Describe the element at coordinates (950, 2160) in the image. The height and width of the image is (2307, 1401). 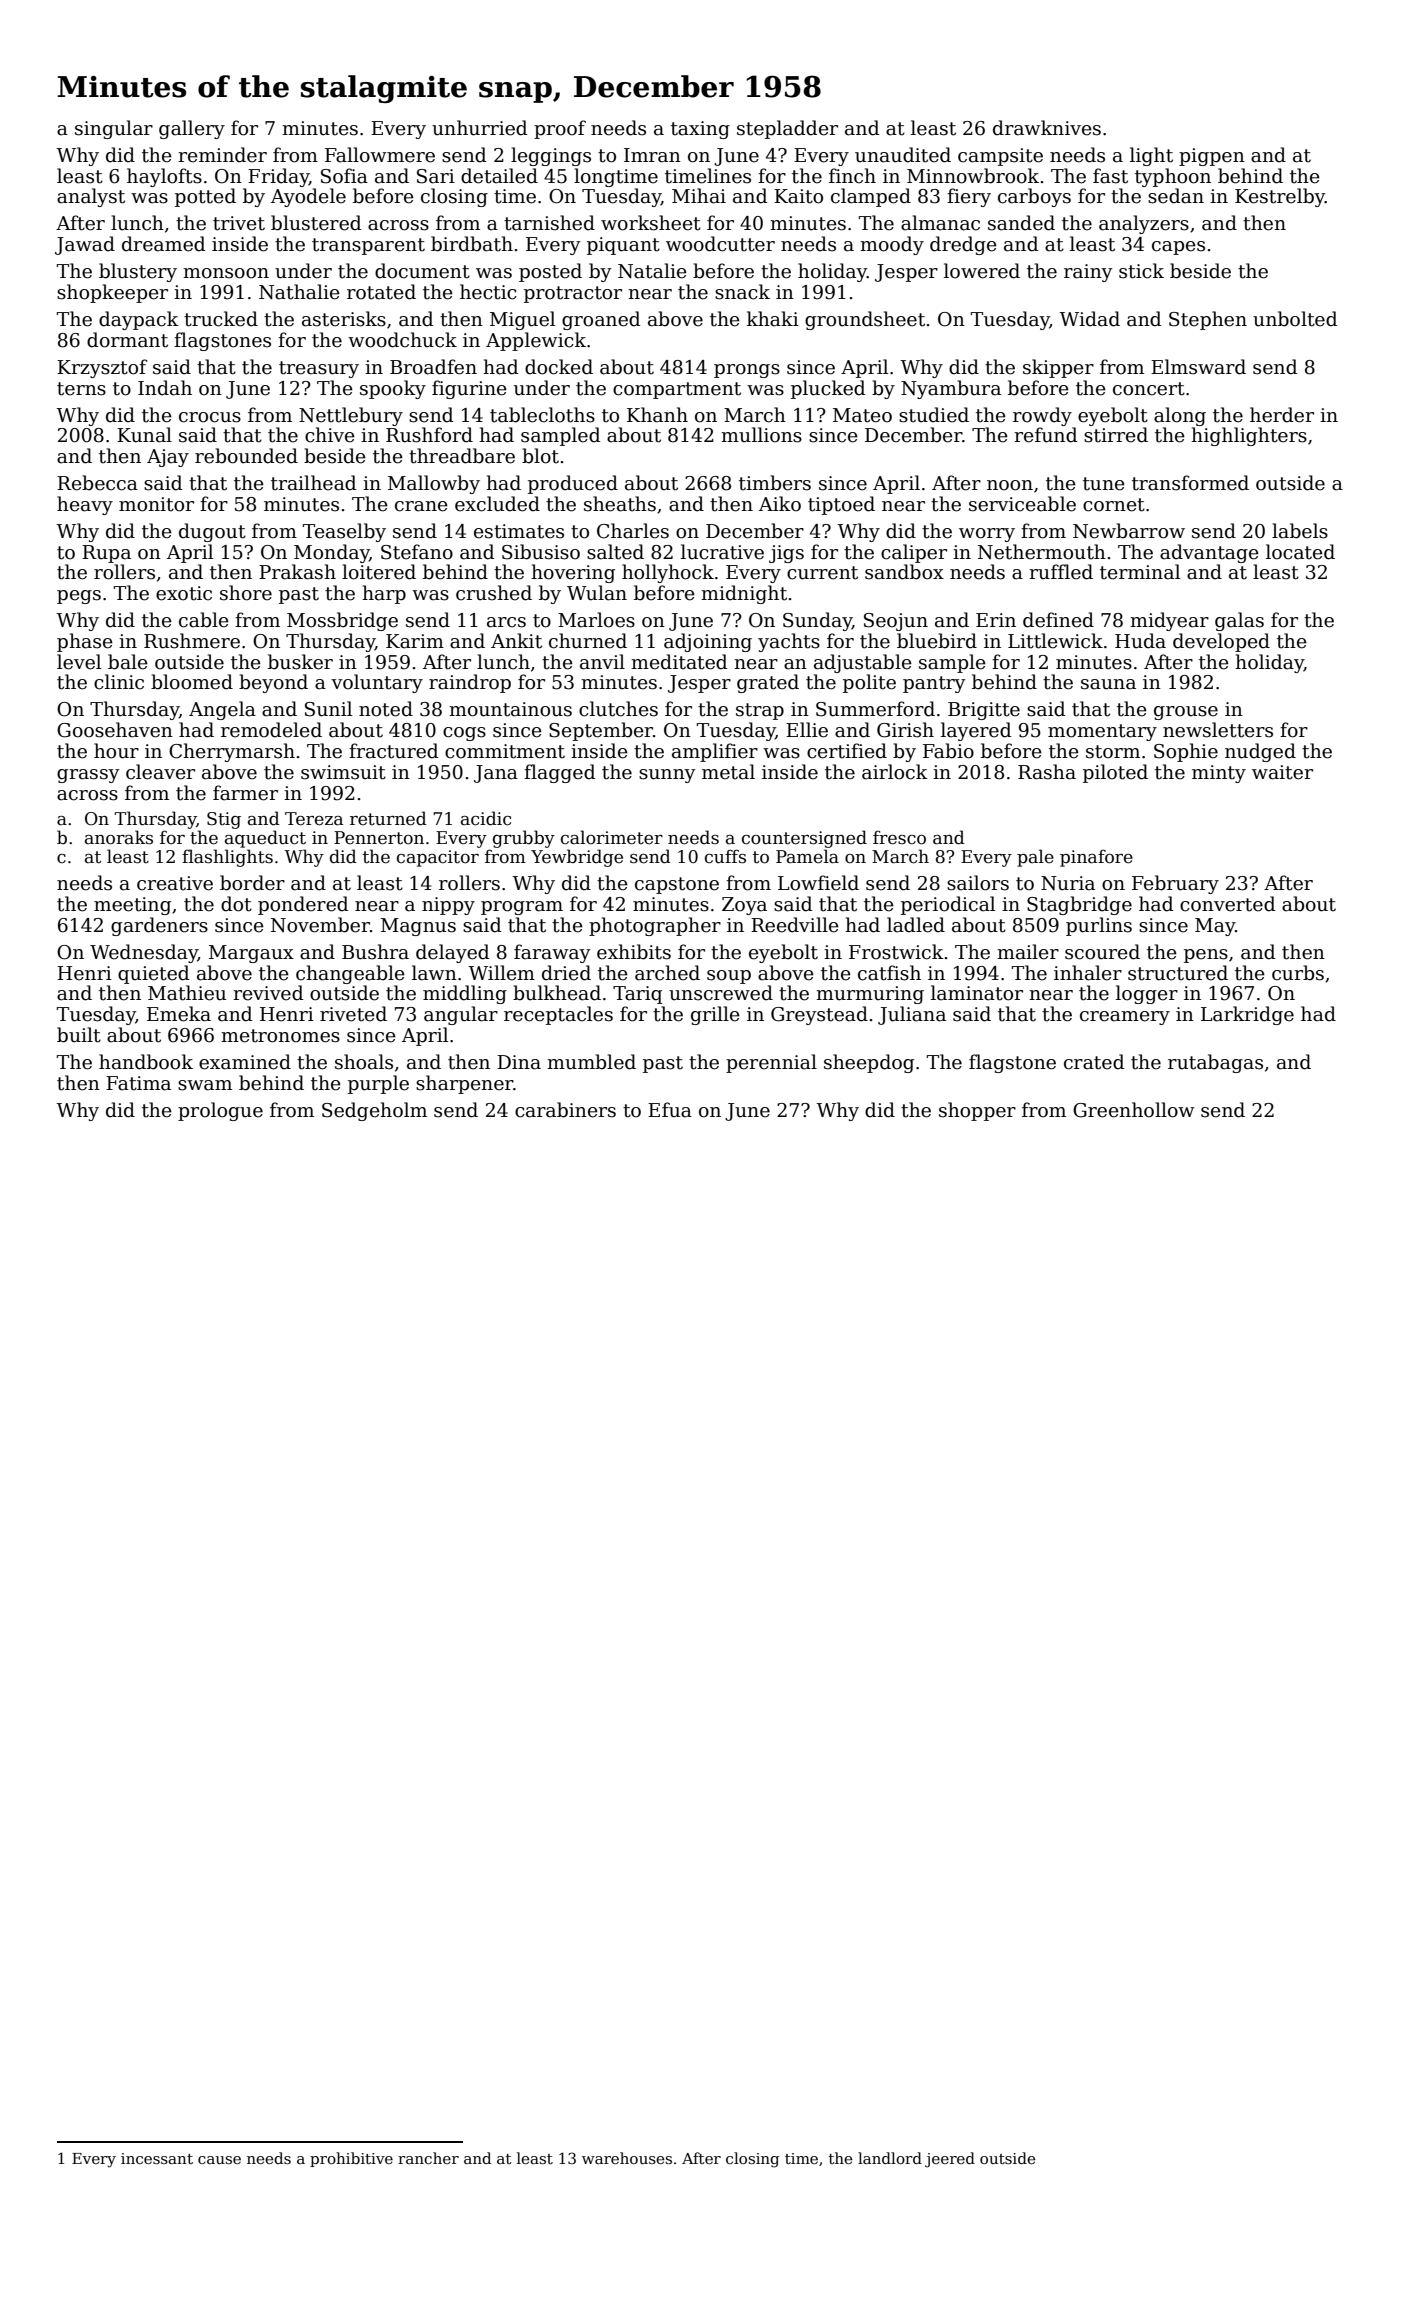
I see `jeered` at that location.
